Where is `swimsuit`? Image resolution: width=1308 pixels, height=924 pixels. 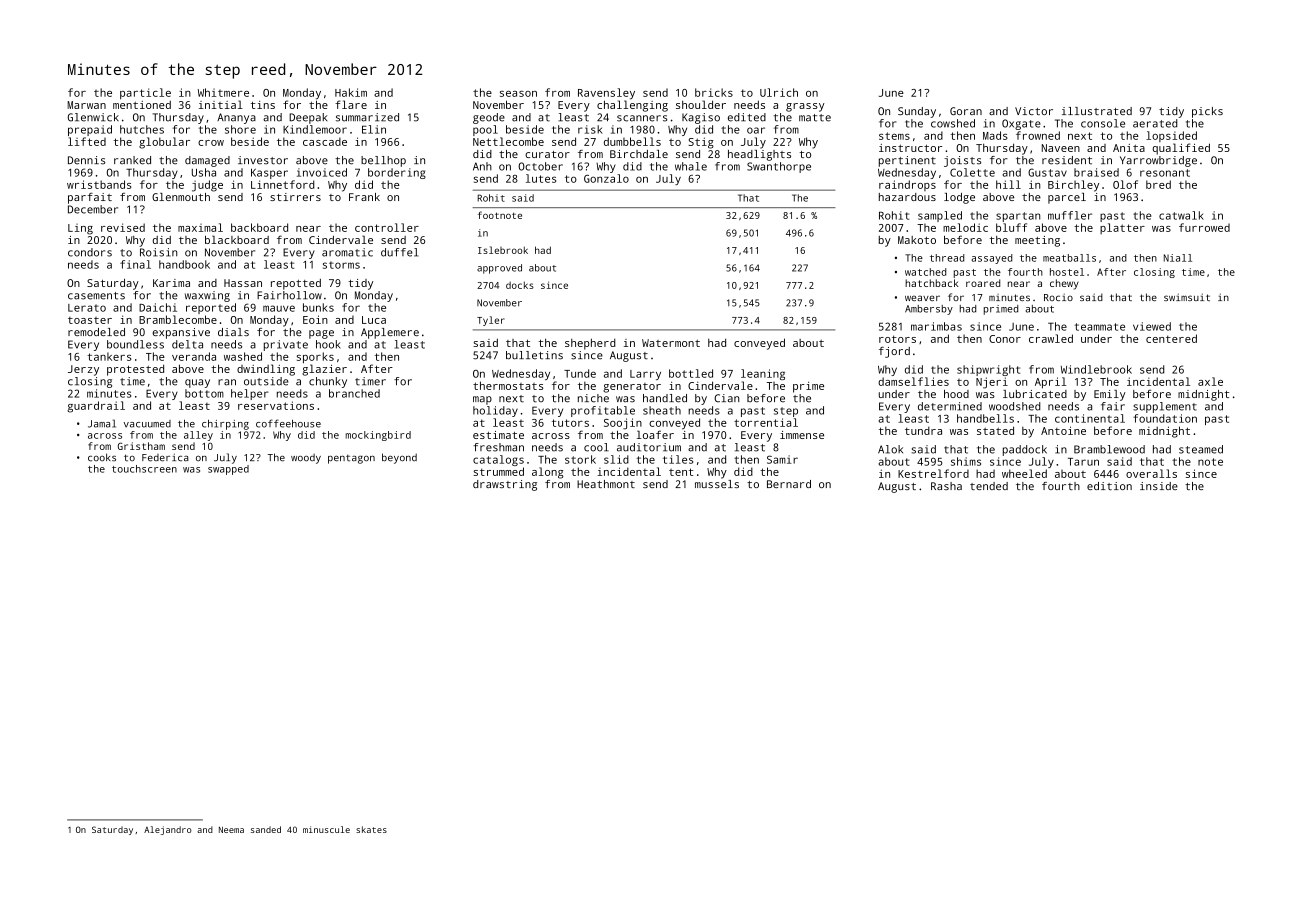 swimsuit is located at coordinates (1187, 297).
